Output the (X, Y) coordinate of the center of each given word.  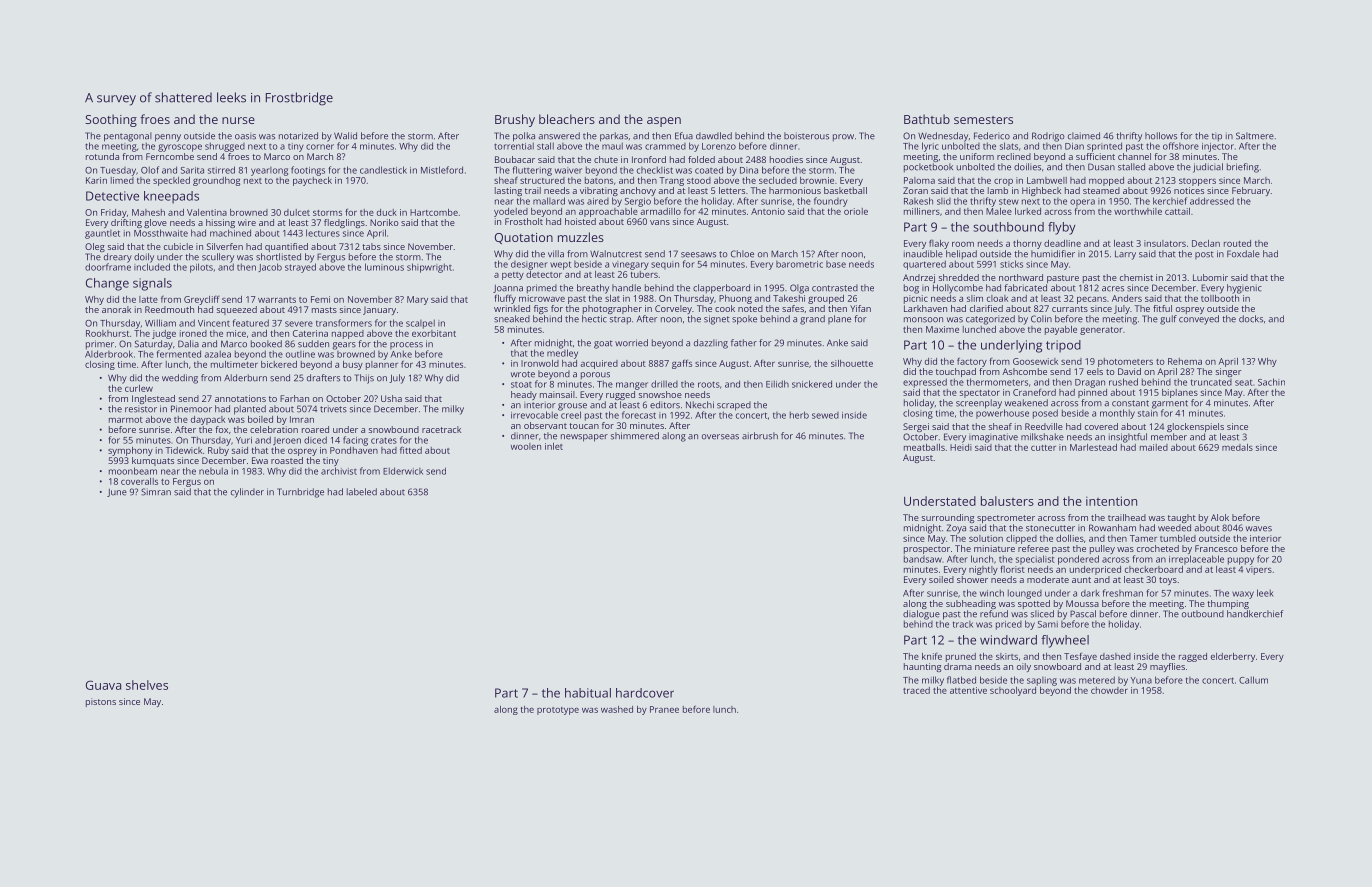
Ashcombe (1024, 371)
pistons (101, 702)
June (117, 493)
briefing (1243, 168)
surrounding (948, 518)
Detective (112, 196)
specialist (1035, 560)
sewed (825, 415)
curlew (139, 388)
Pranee (664, 709)
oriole (856, 211)
